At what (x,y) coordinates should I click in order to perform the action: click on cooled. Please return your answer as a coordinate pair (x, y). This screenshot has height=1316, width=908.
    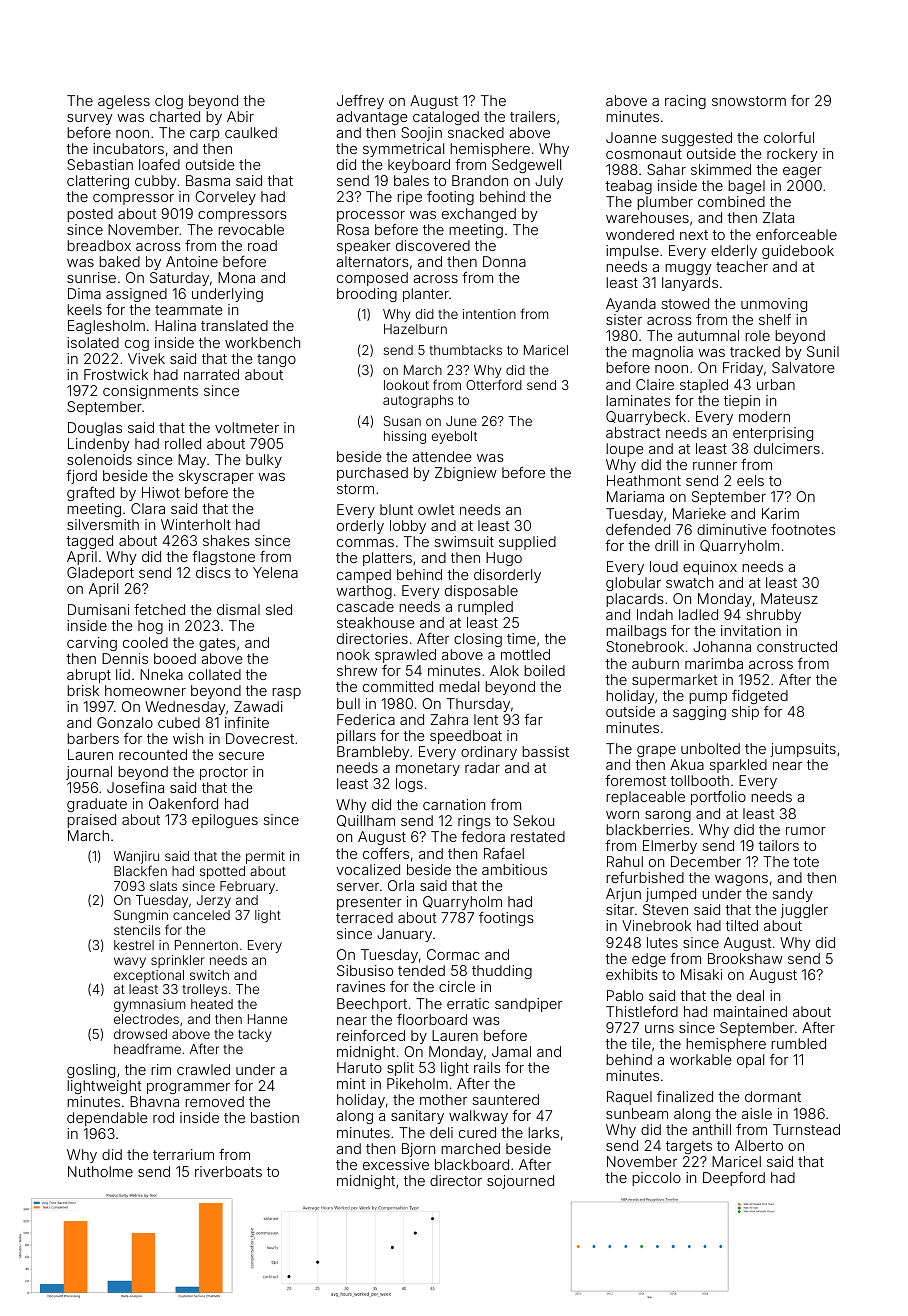
    Looking at the image, I should click on (145, 642).
